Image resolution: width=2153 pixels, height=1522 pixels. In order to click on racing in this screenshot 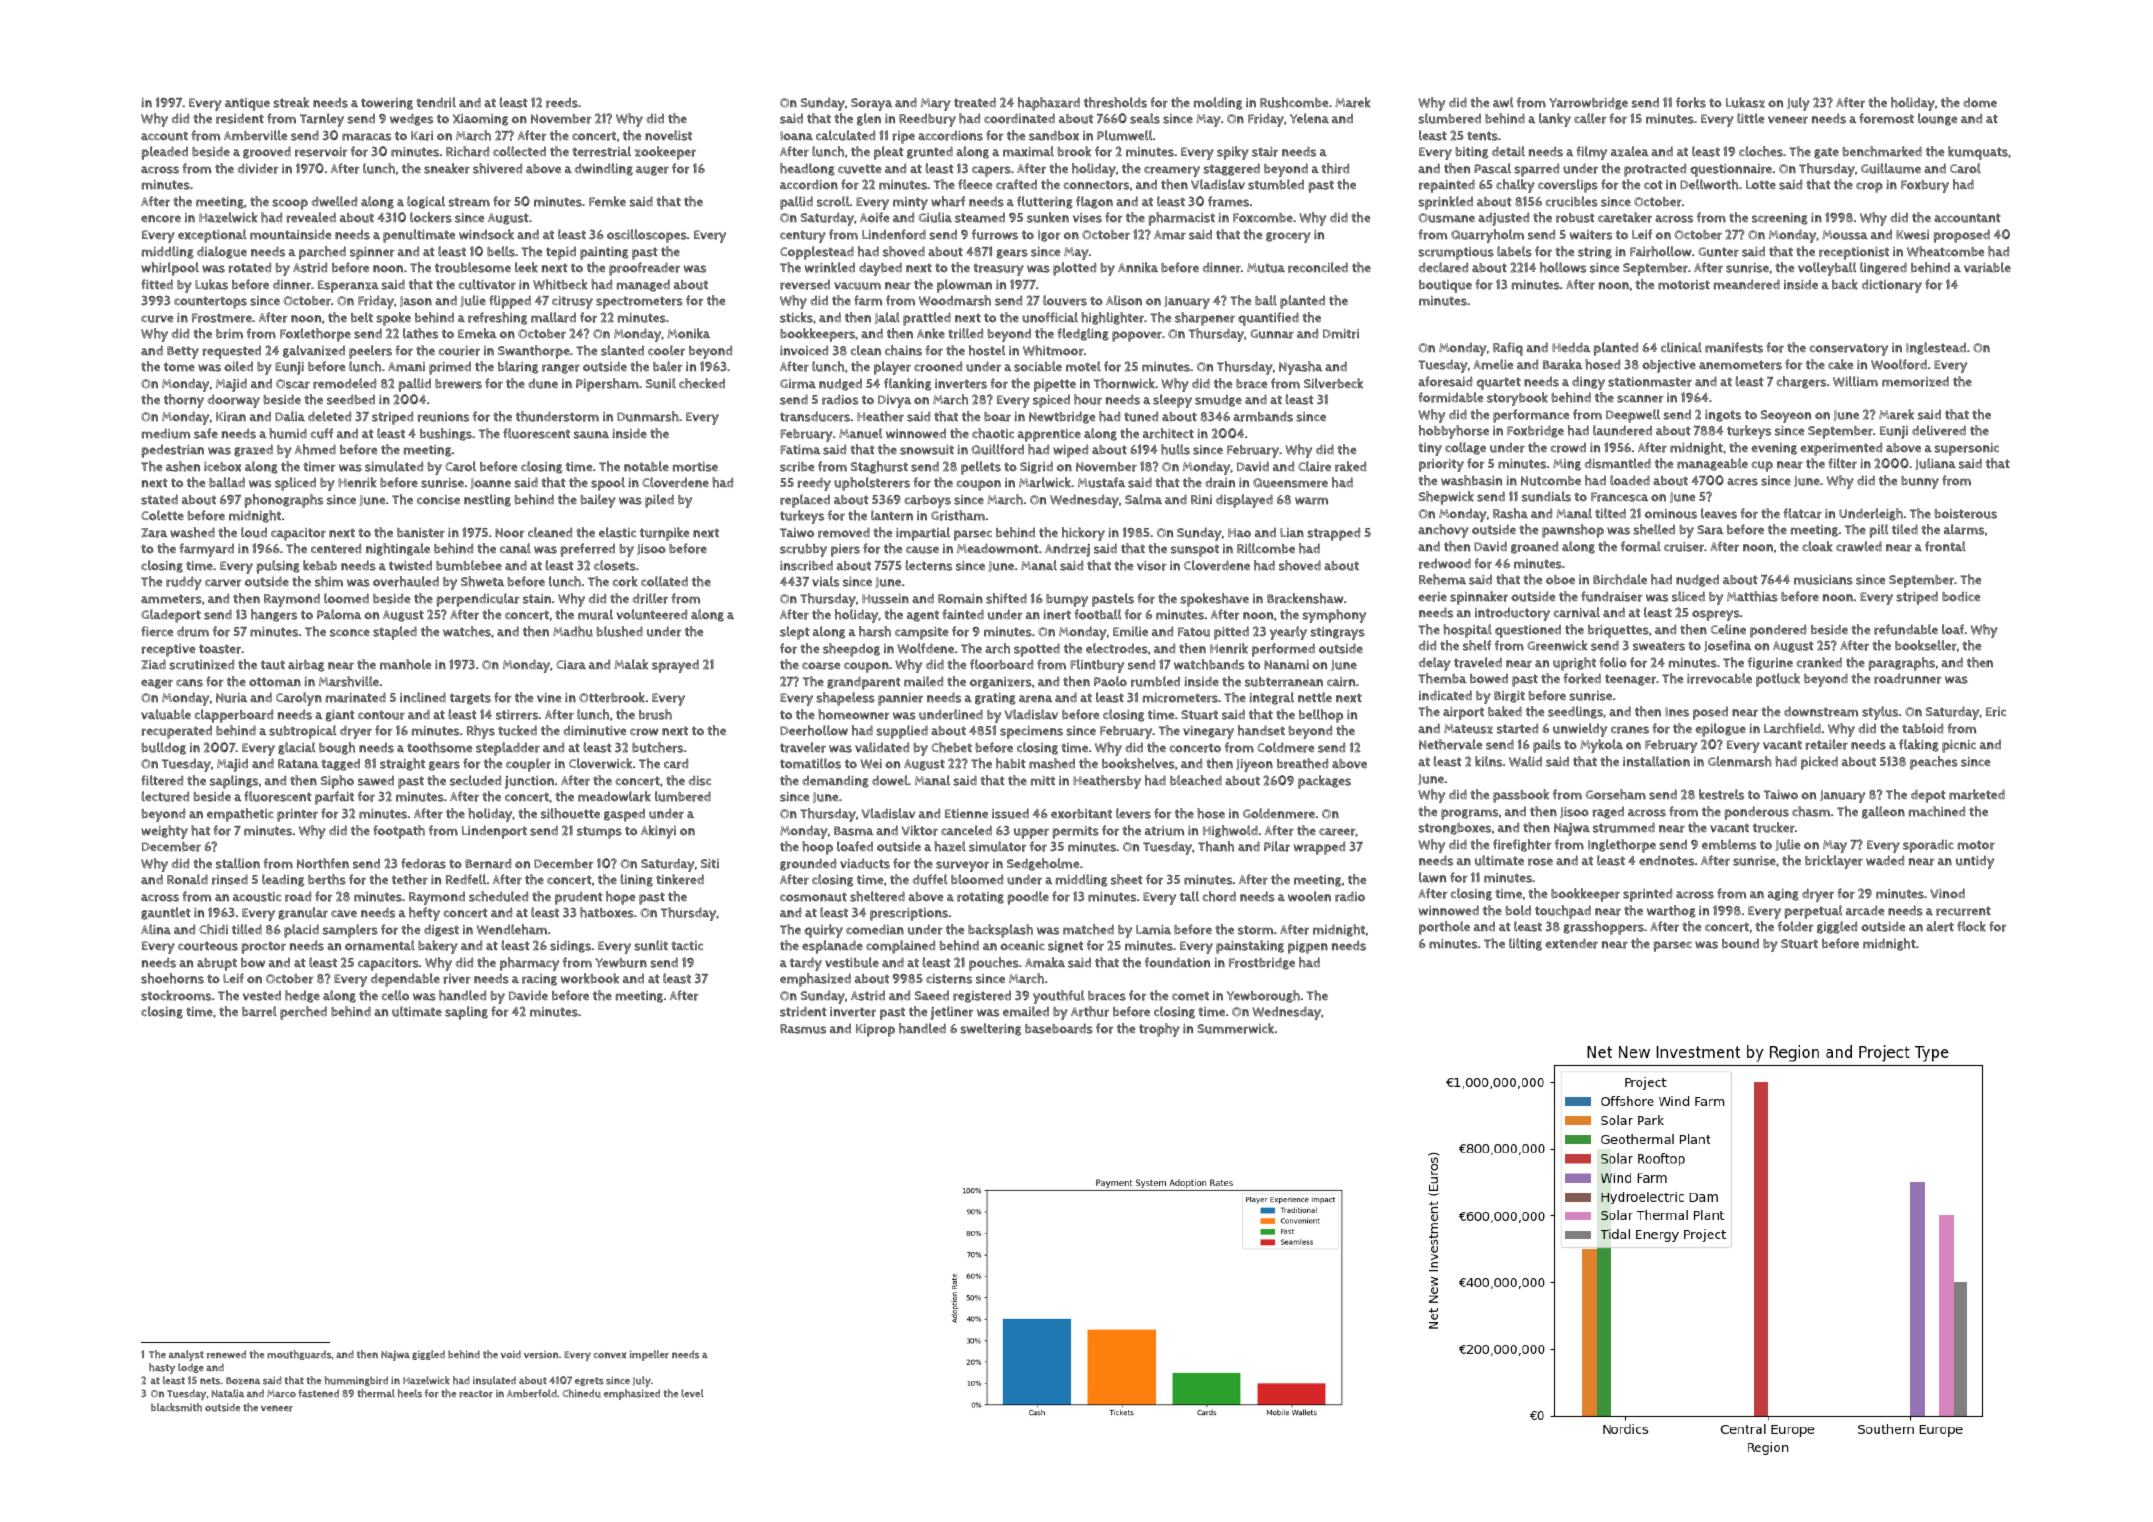, I will do `click(539, 980)`.
